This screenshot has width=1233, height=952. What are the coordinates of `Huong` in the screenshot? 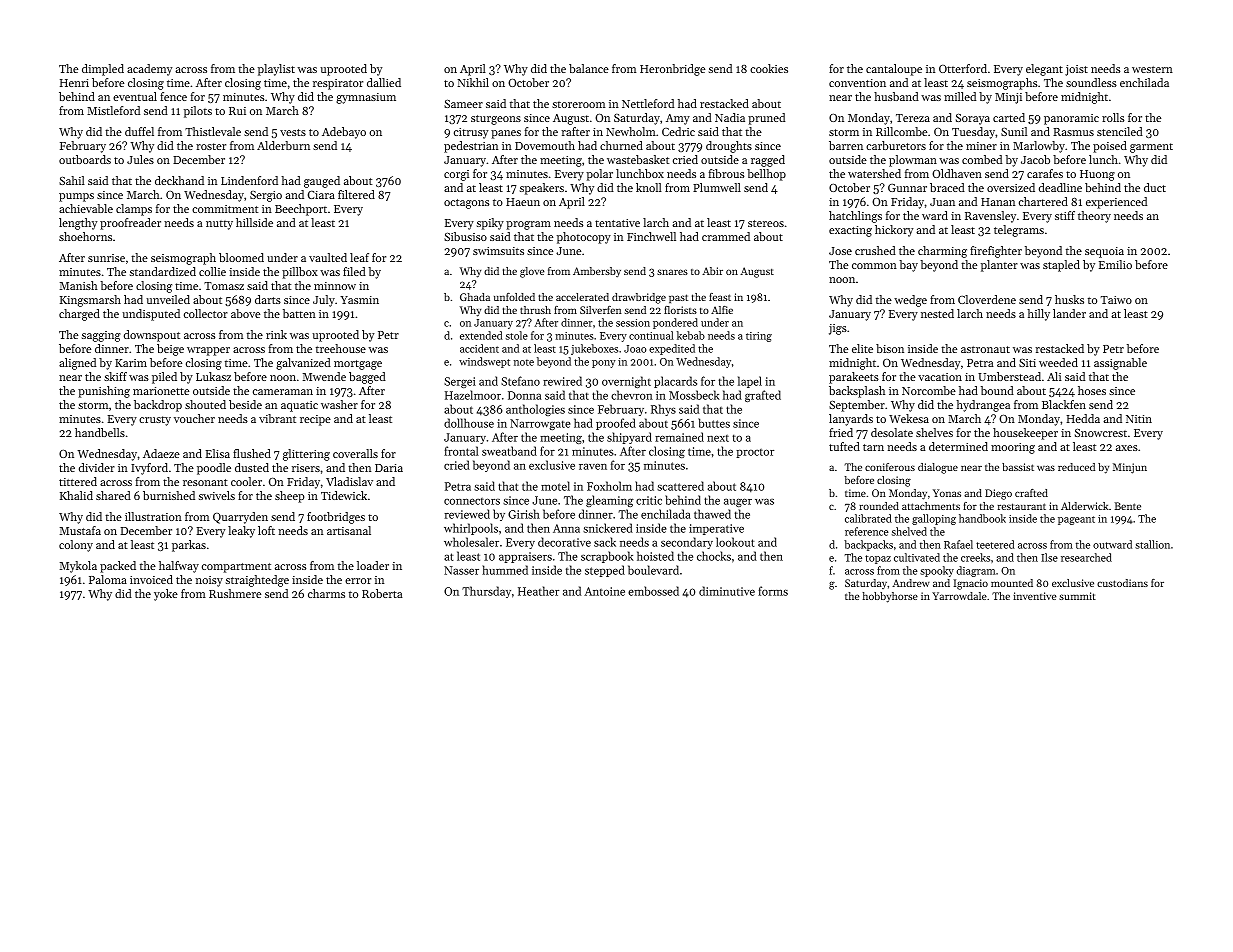 It's located at (1097, 175).
